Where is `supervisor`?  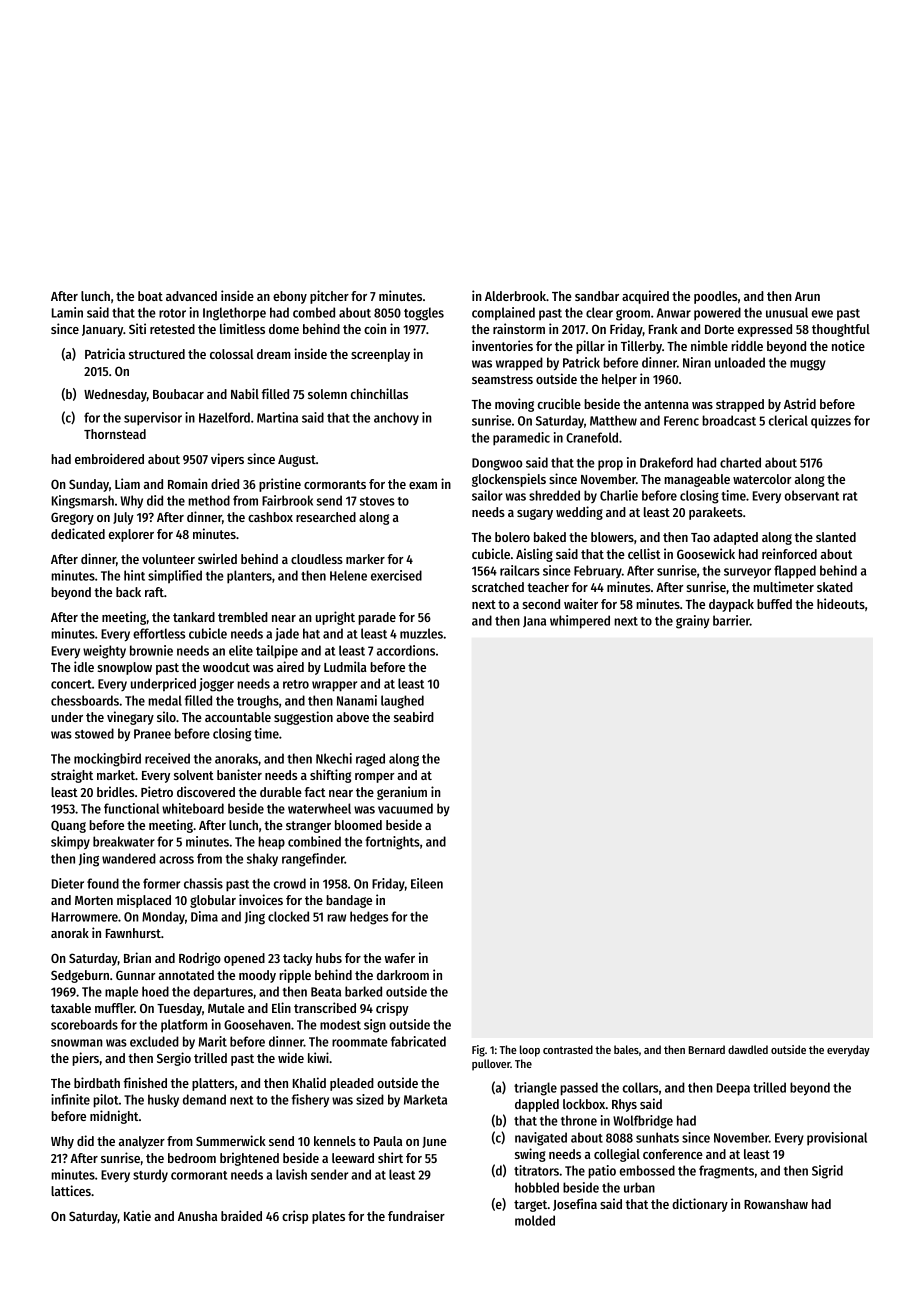
supervisor is located at coordinates (153, 419).
